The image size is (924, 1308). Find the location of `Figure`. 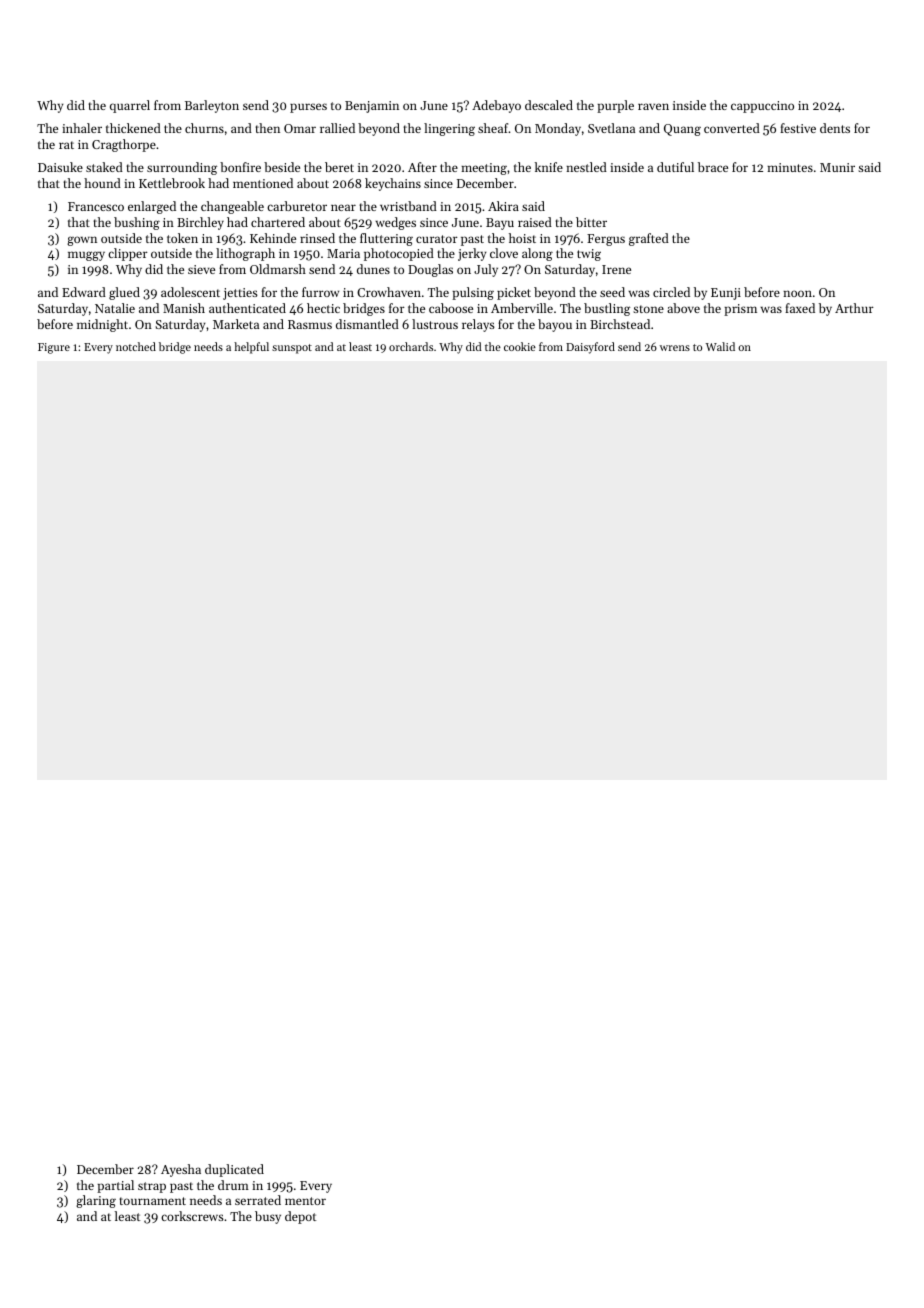

Figure is located at coordinates (54, 348).
